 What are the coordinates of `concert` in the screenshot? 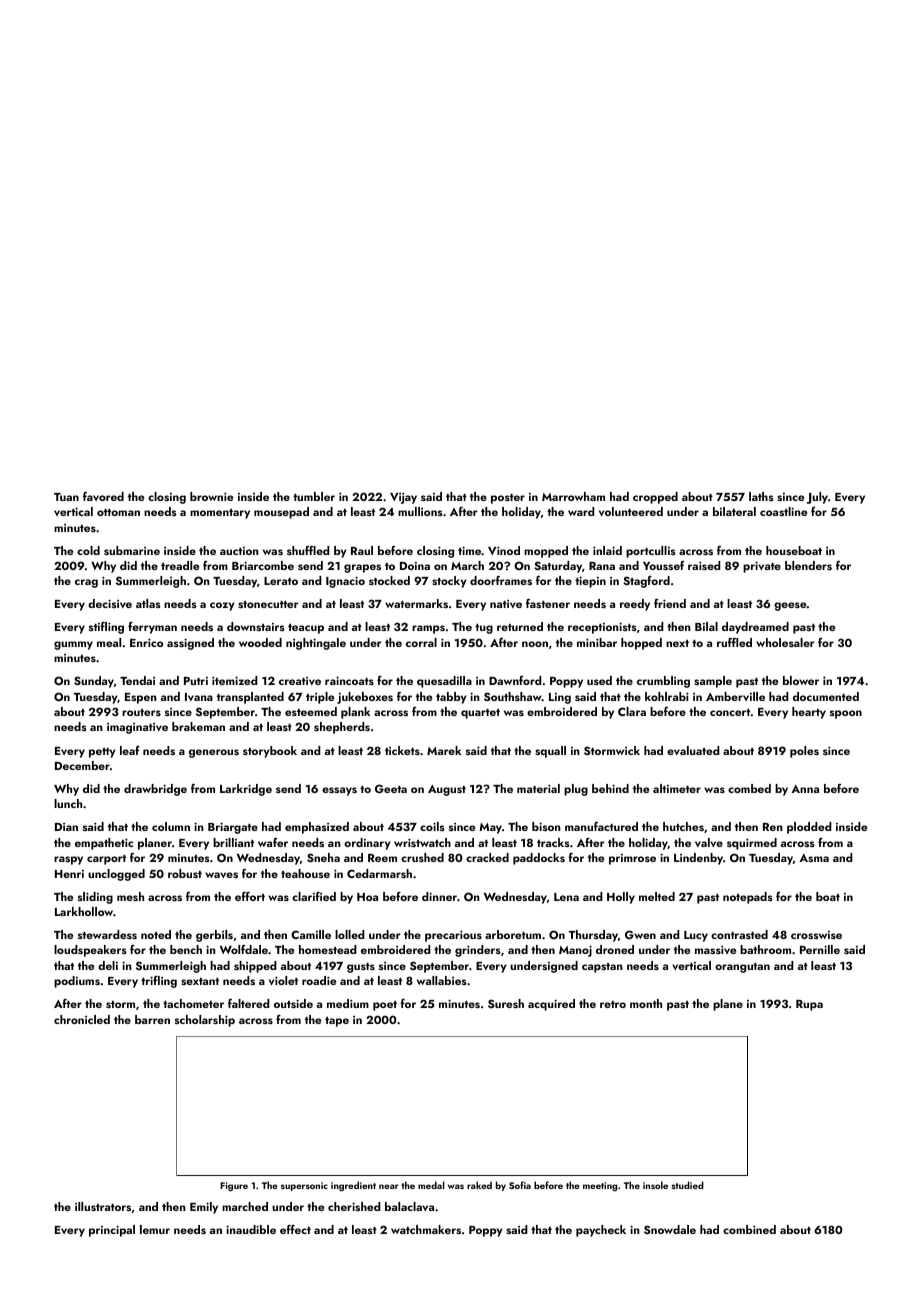 It's located at (730, 712).
